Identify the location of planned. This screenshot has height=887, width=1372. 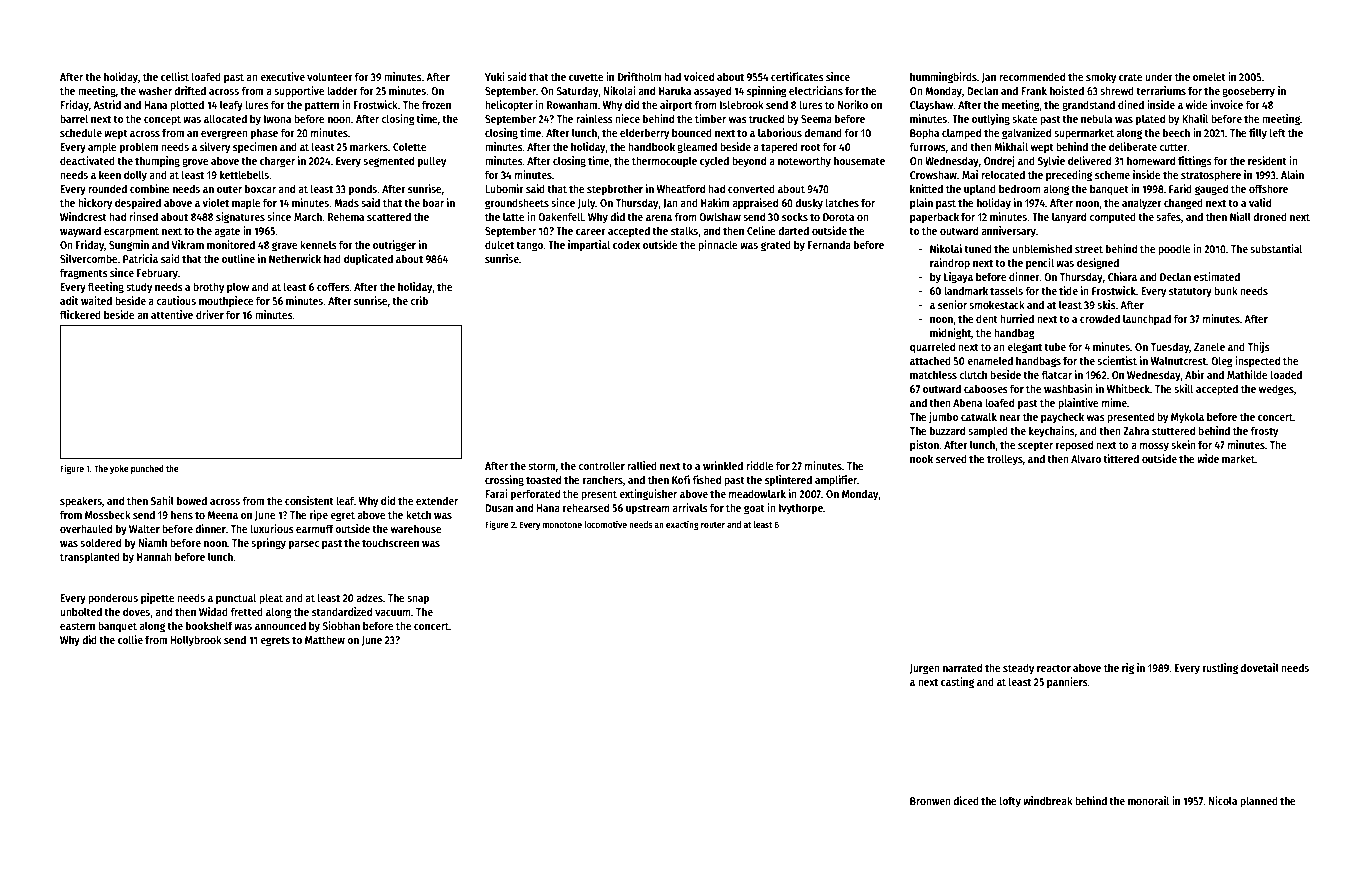
(1259, 802).
